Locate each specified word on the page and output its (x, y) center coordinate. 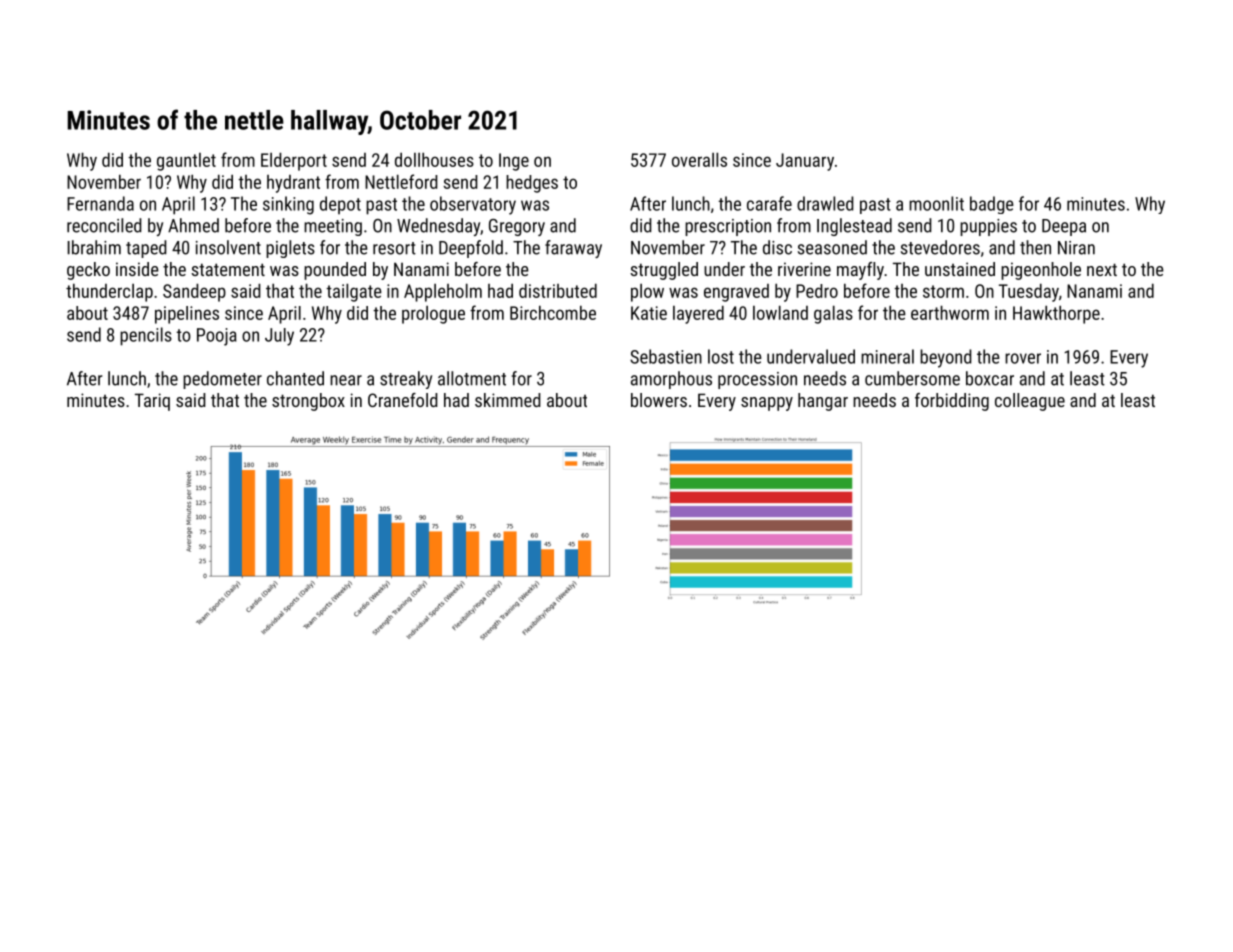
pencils (146, 336)
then (1035, 247)
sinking (288, 205)
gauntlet (186, 162)
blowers (659, 400)
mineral (887, 356)
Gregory (517, 227)
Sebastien (666, 356)
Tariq (152, 402)
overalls (699, 159)
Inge (514, 162)
